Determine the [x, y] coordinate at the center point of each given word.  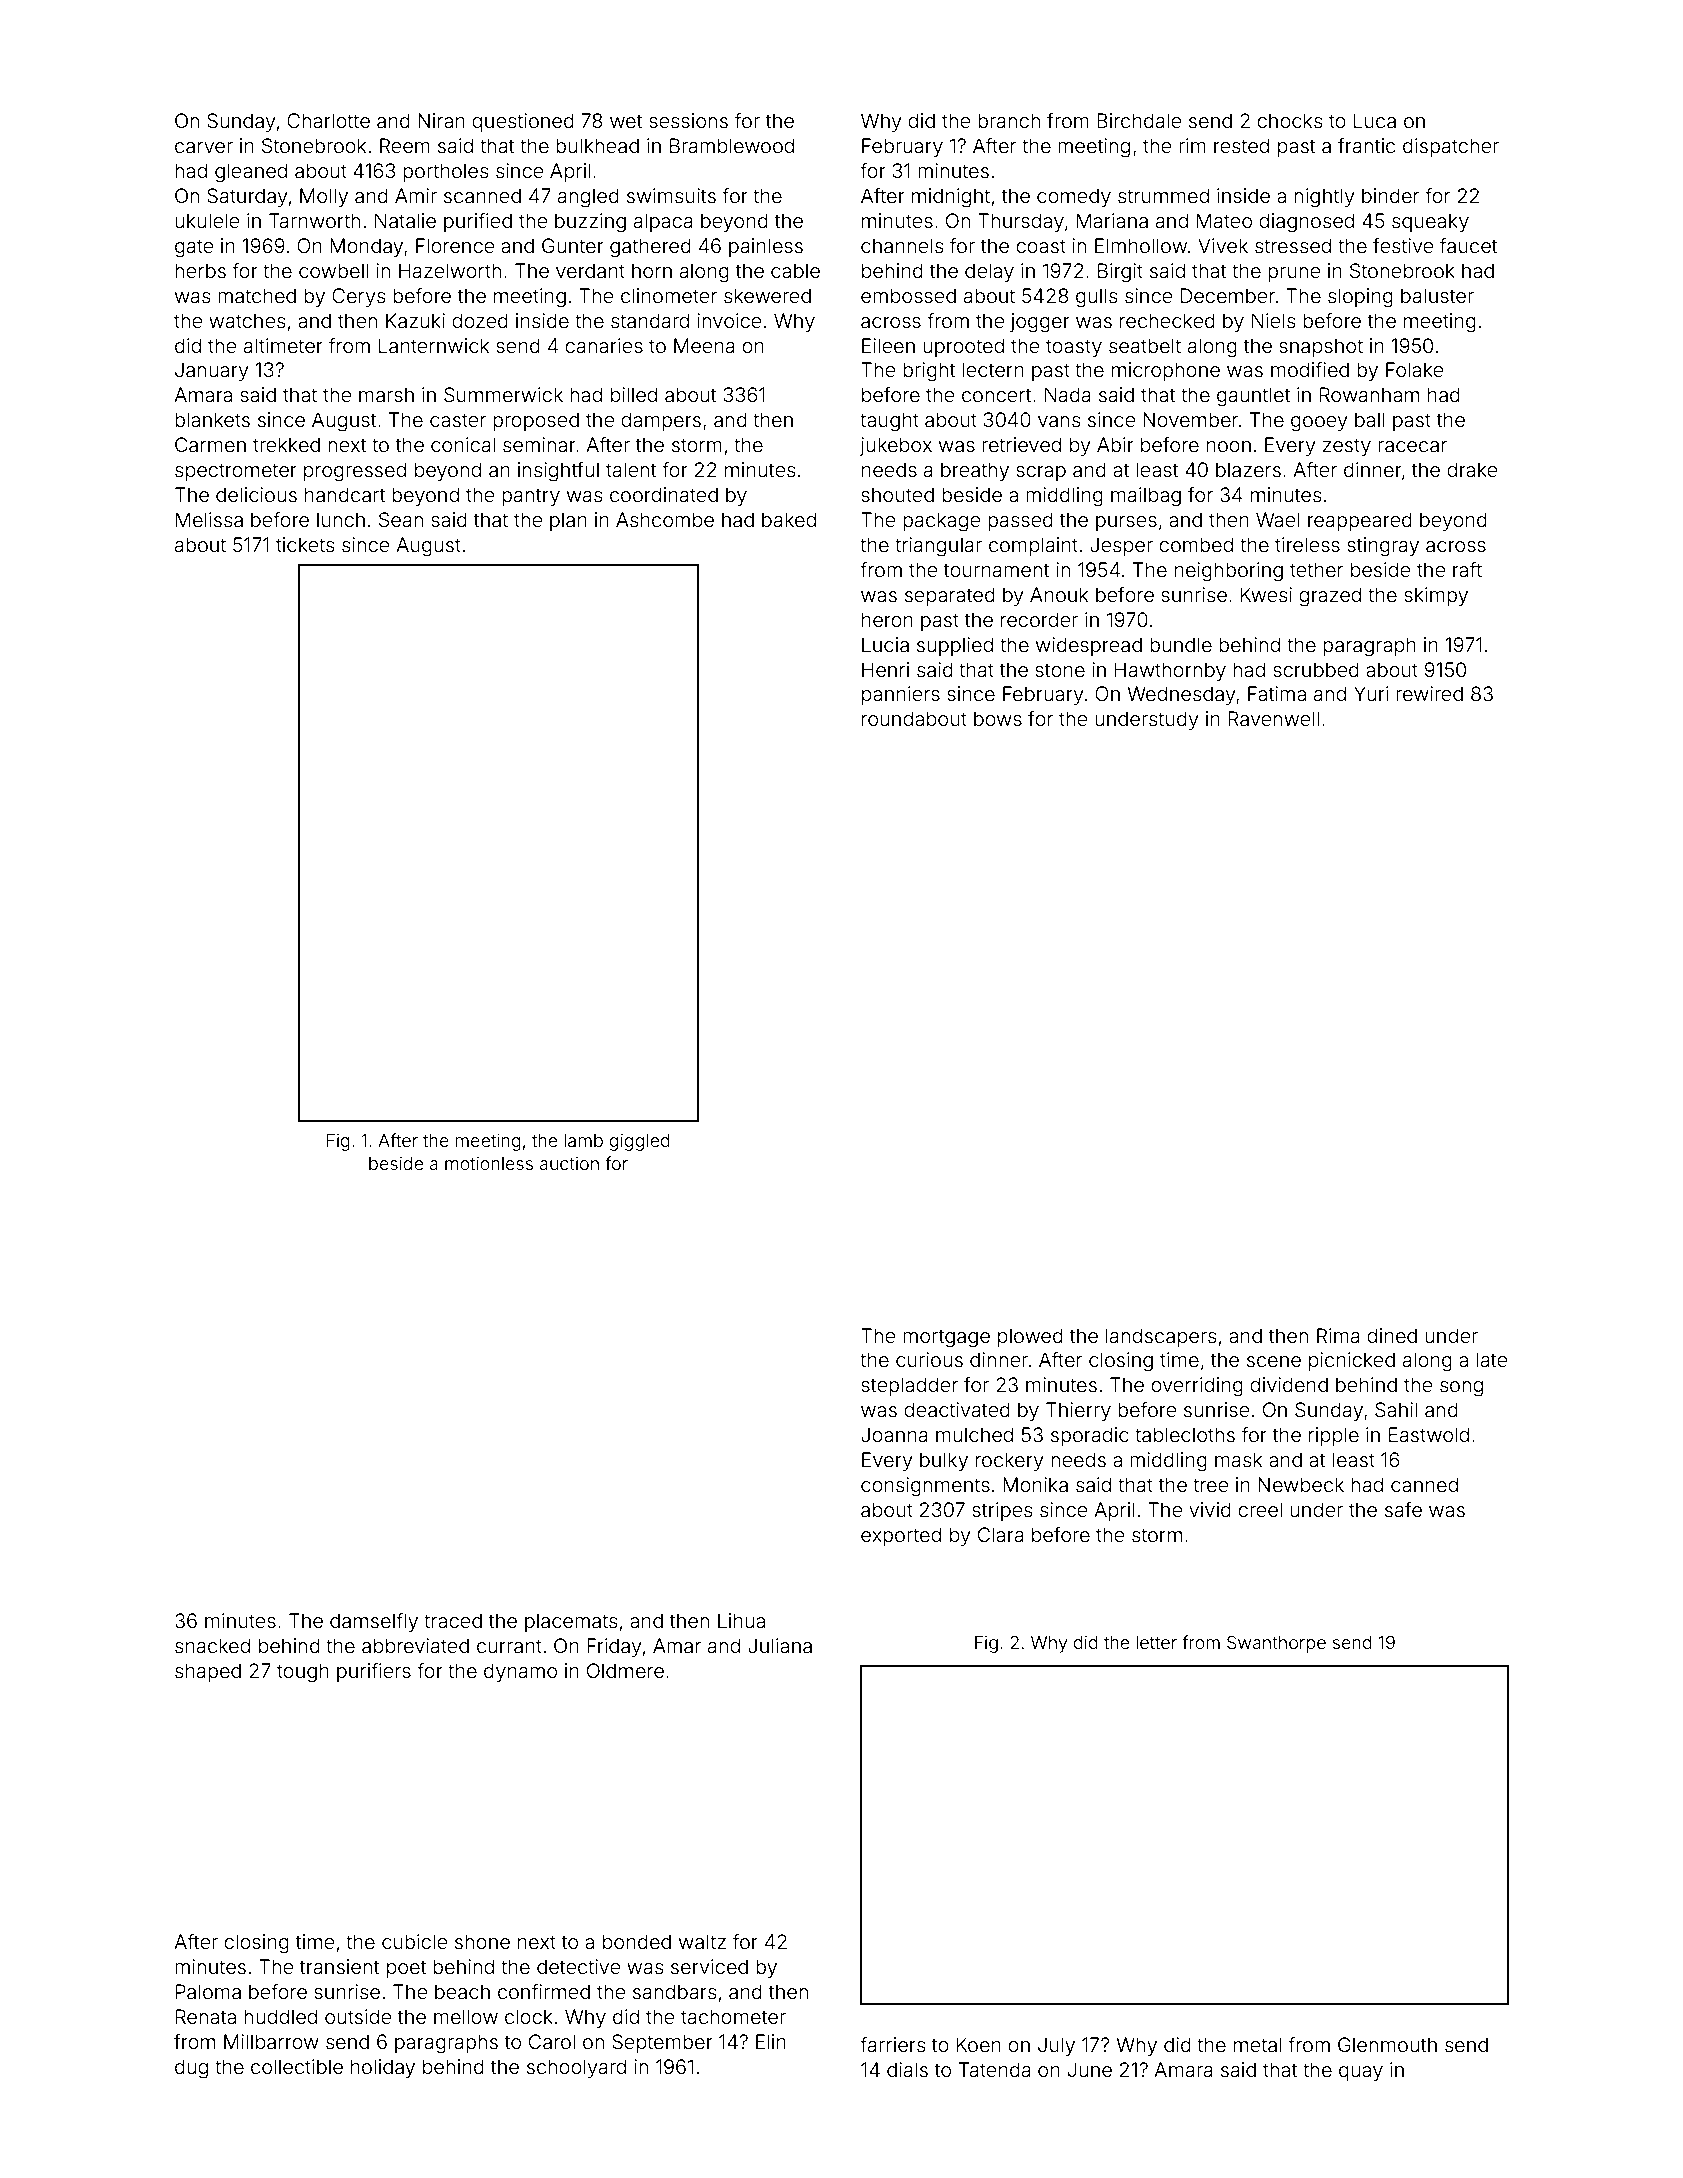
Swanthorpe [1276, 1644]
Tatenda [994, 2069]
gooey [1319, 424]
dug [191, 2069]
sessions [688, 120]
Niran [441, 120]
